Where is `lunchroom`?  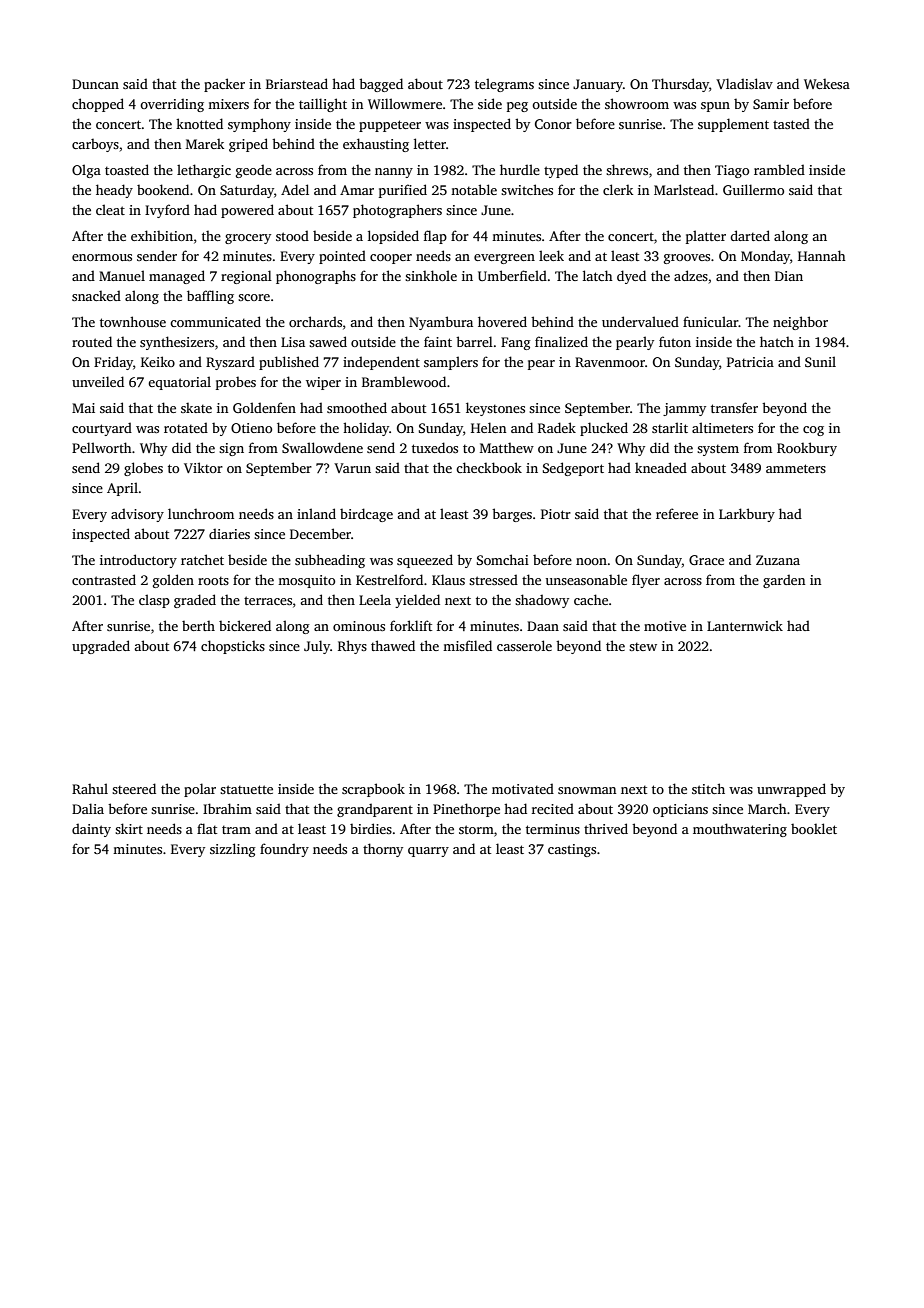
lunchroom is located at coordinates (201, 513).
